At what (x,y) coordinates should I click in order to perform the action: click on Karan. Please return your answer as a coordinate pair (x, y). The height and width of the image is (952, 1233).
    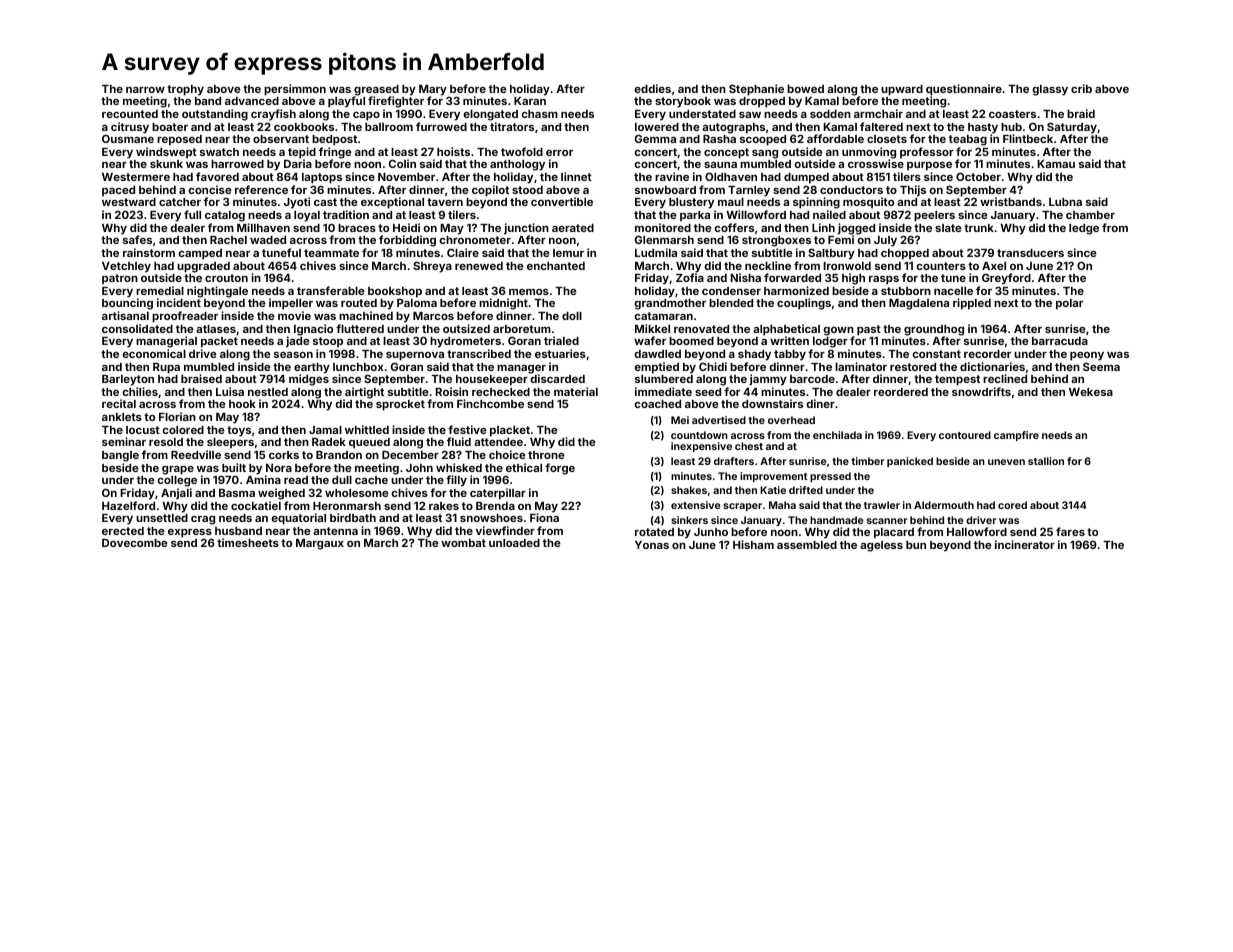
    Looking at the image, I should click on (530, 101).
